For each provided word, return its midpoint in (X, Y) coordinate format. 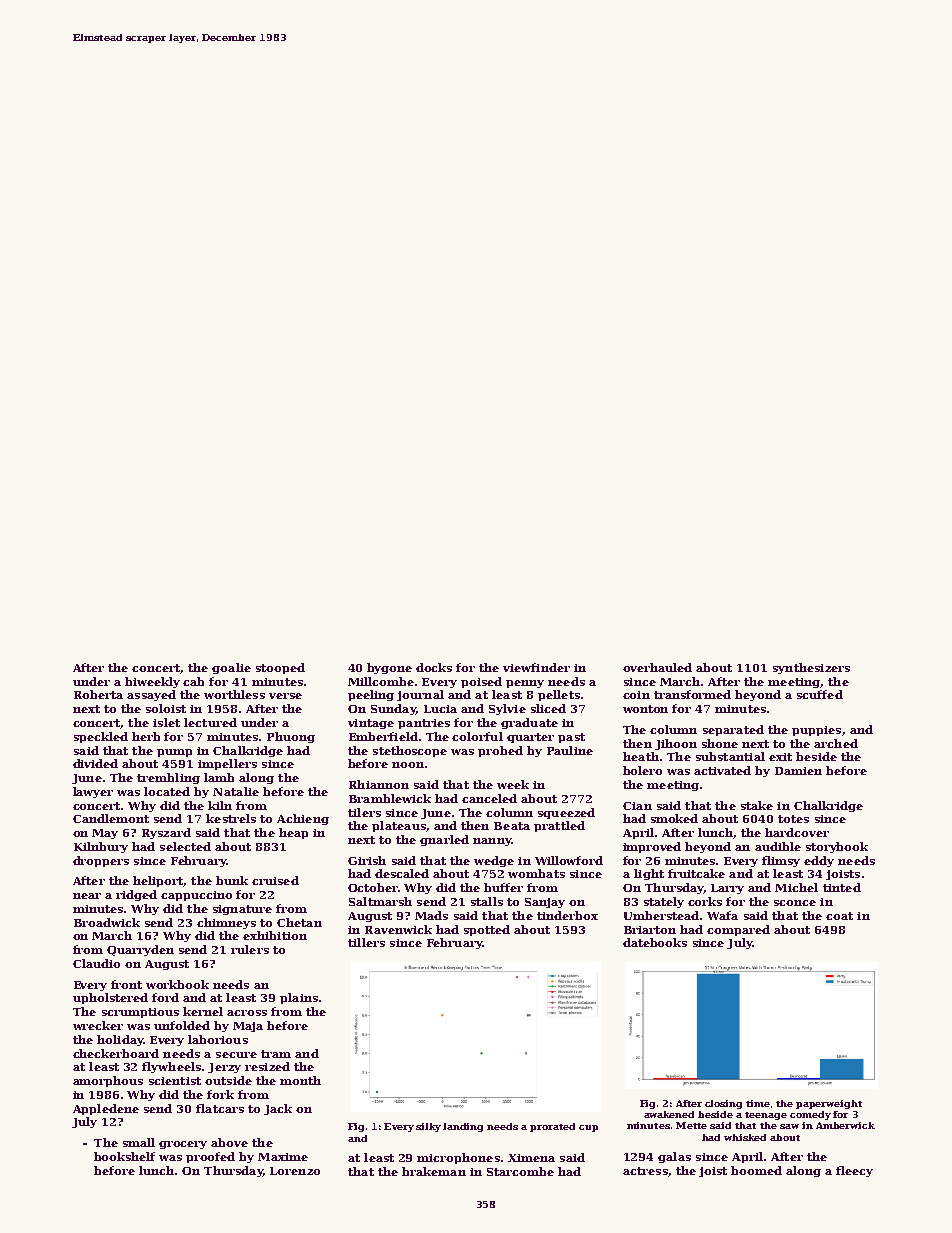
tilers (364, 812)
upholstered (110, 998)
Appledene (106, 1109)
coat (839, 916)
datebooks (655, 942)
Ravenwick (398, 929)
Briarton (650, 930)
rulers (250, 949)
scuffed (820, 694)
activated (722, 770)
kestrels (231, 818)
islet (166, 722)
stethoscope (410, 751)
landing (463, 1127)
